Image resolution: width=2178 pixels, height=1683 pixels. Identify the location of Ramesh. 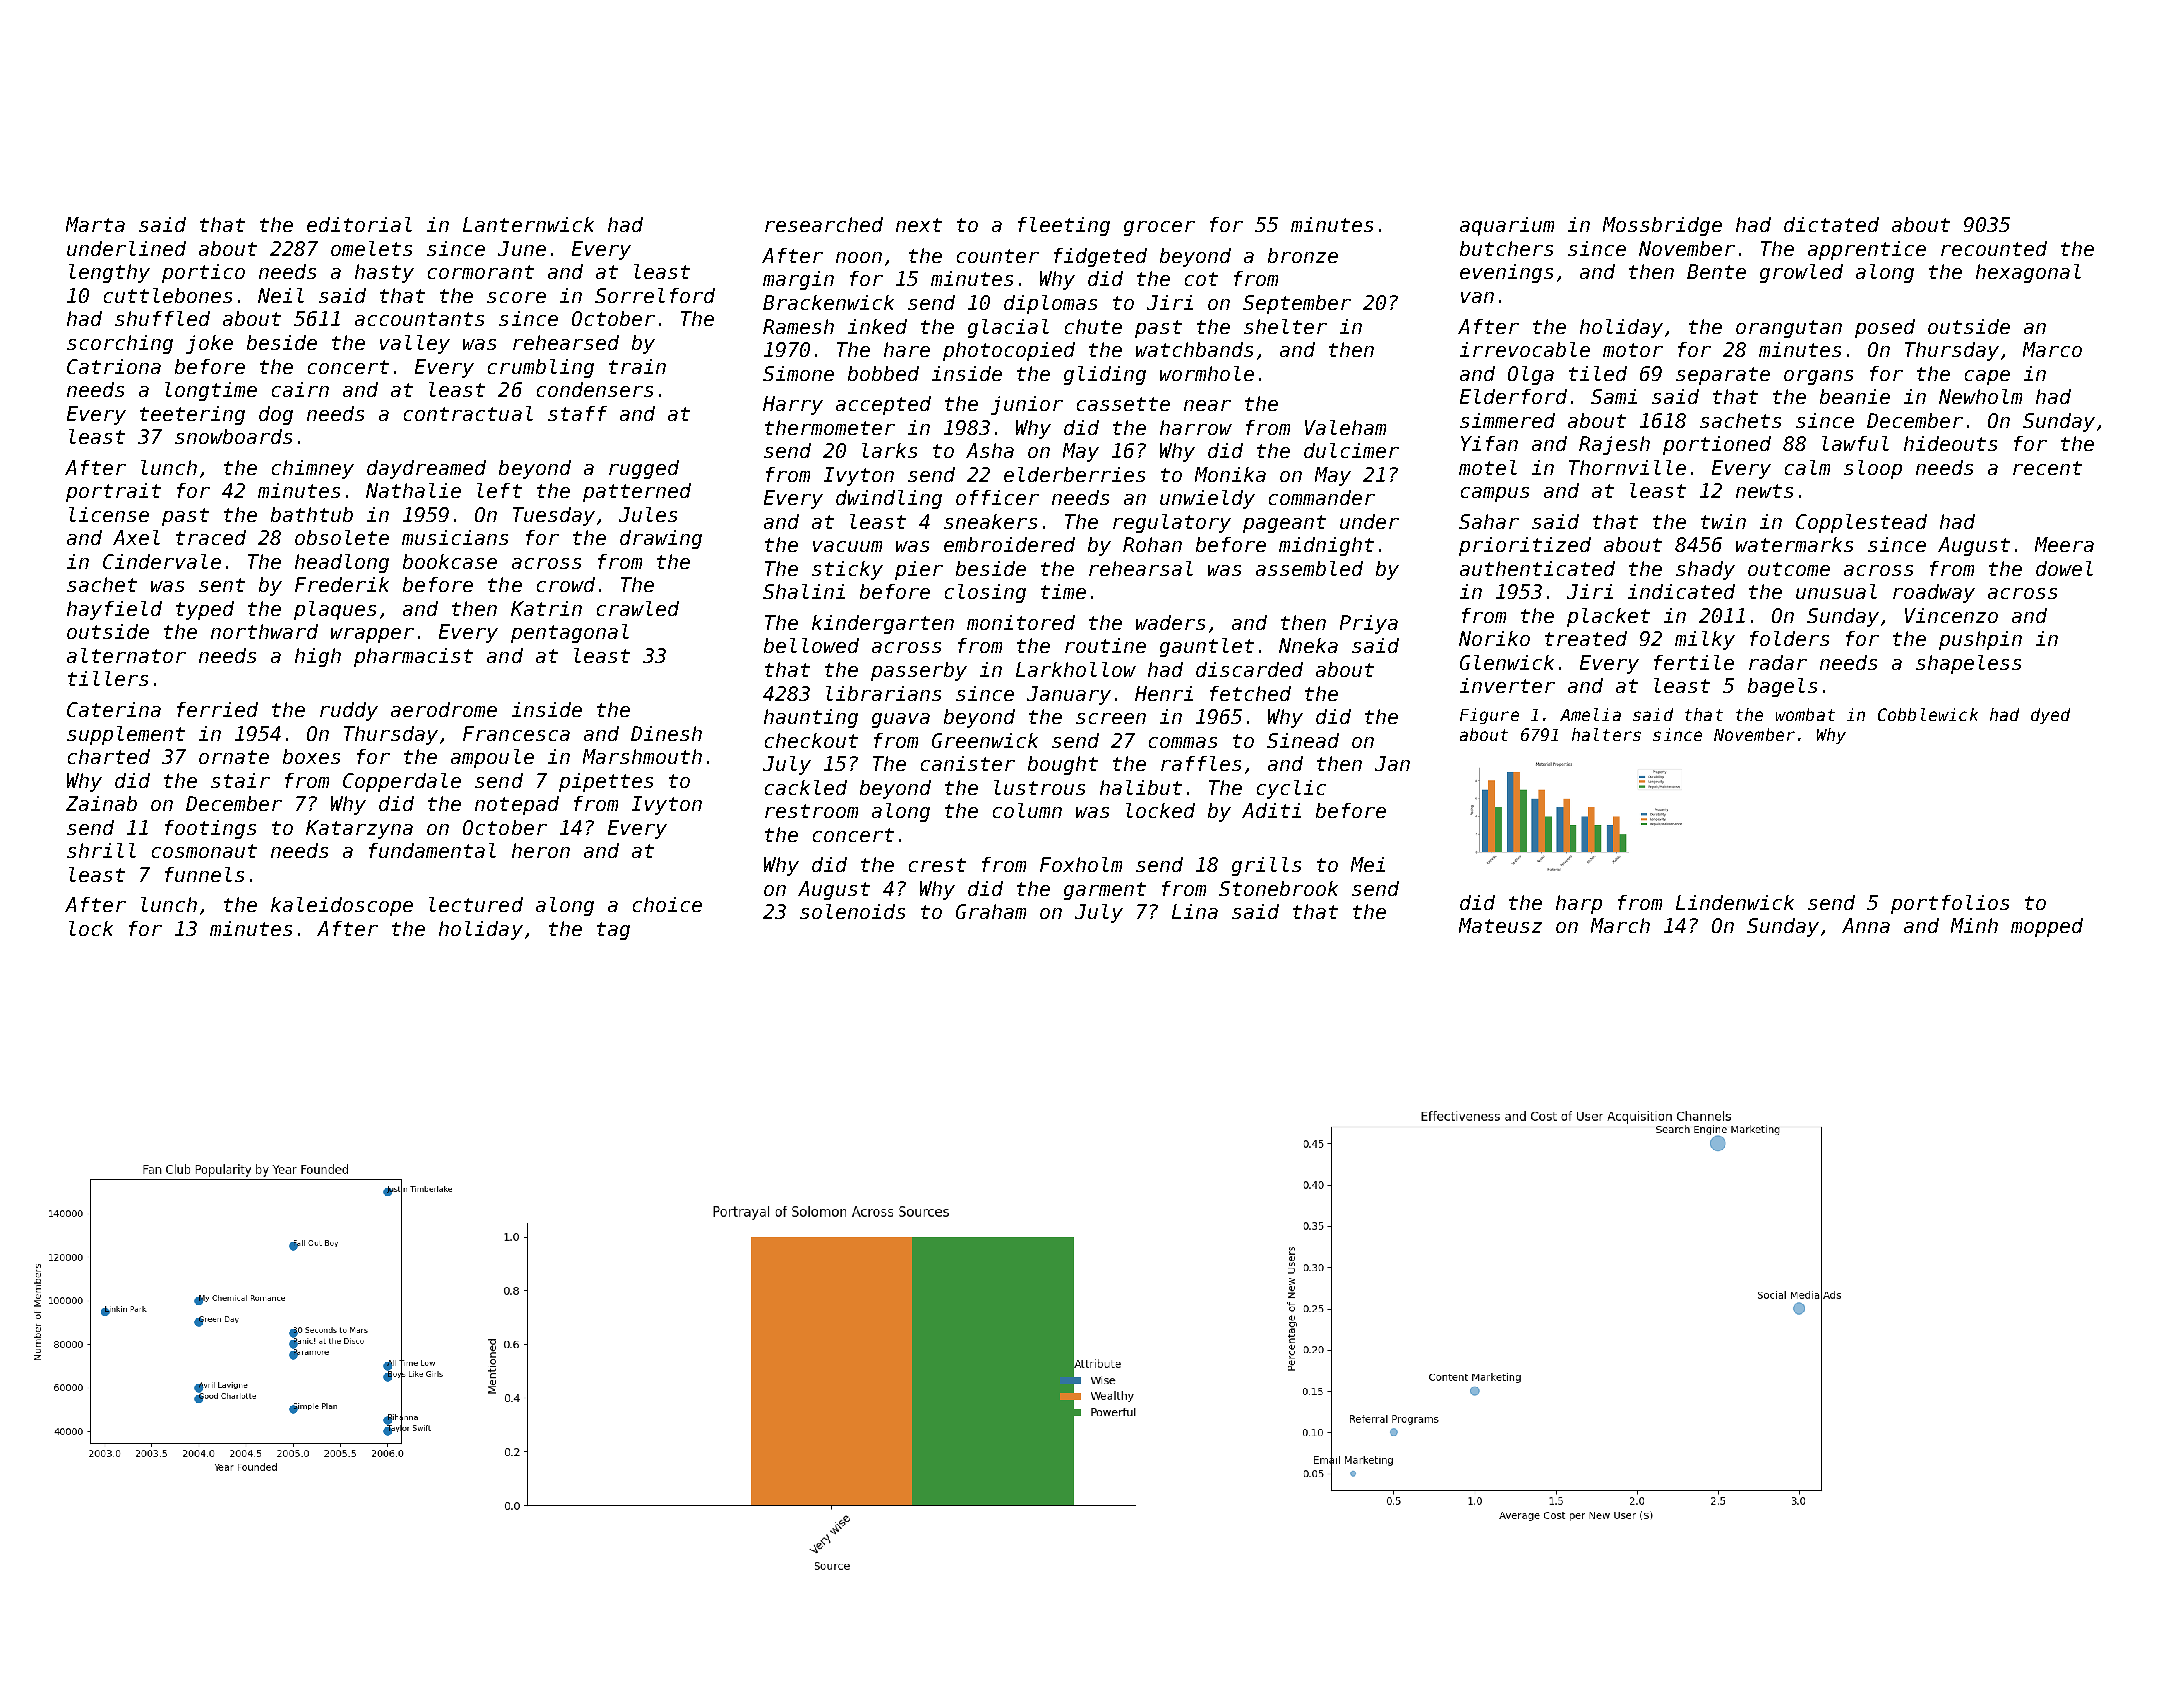
(798, 326).
